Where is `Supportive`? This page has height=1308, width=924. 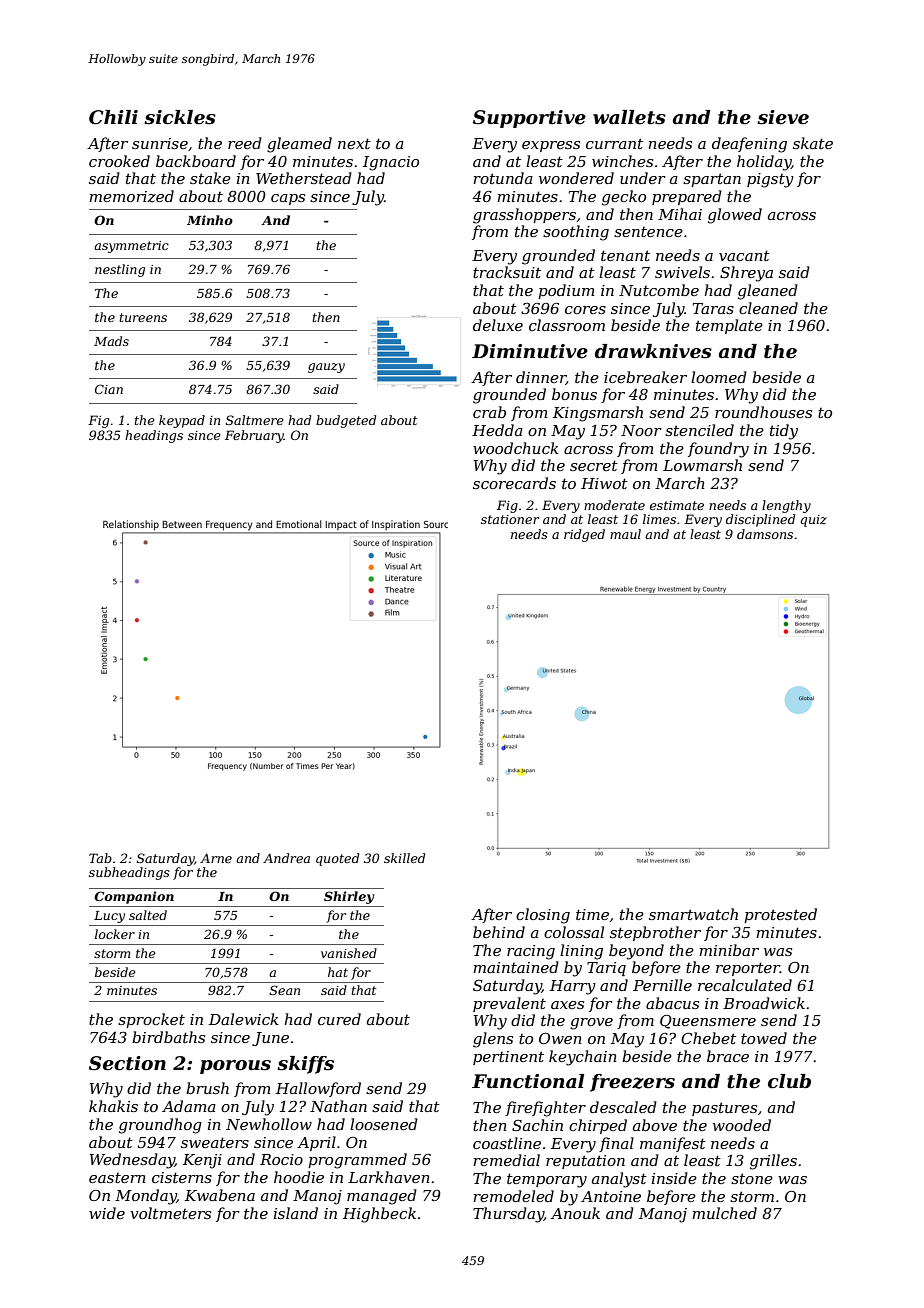 Supportive is located at coordinates (529, 119).
